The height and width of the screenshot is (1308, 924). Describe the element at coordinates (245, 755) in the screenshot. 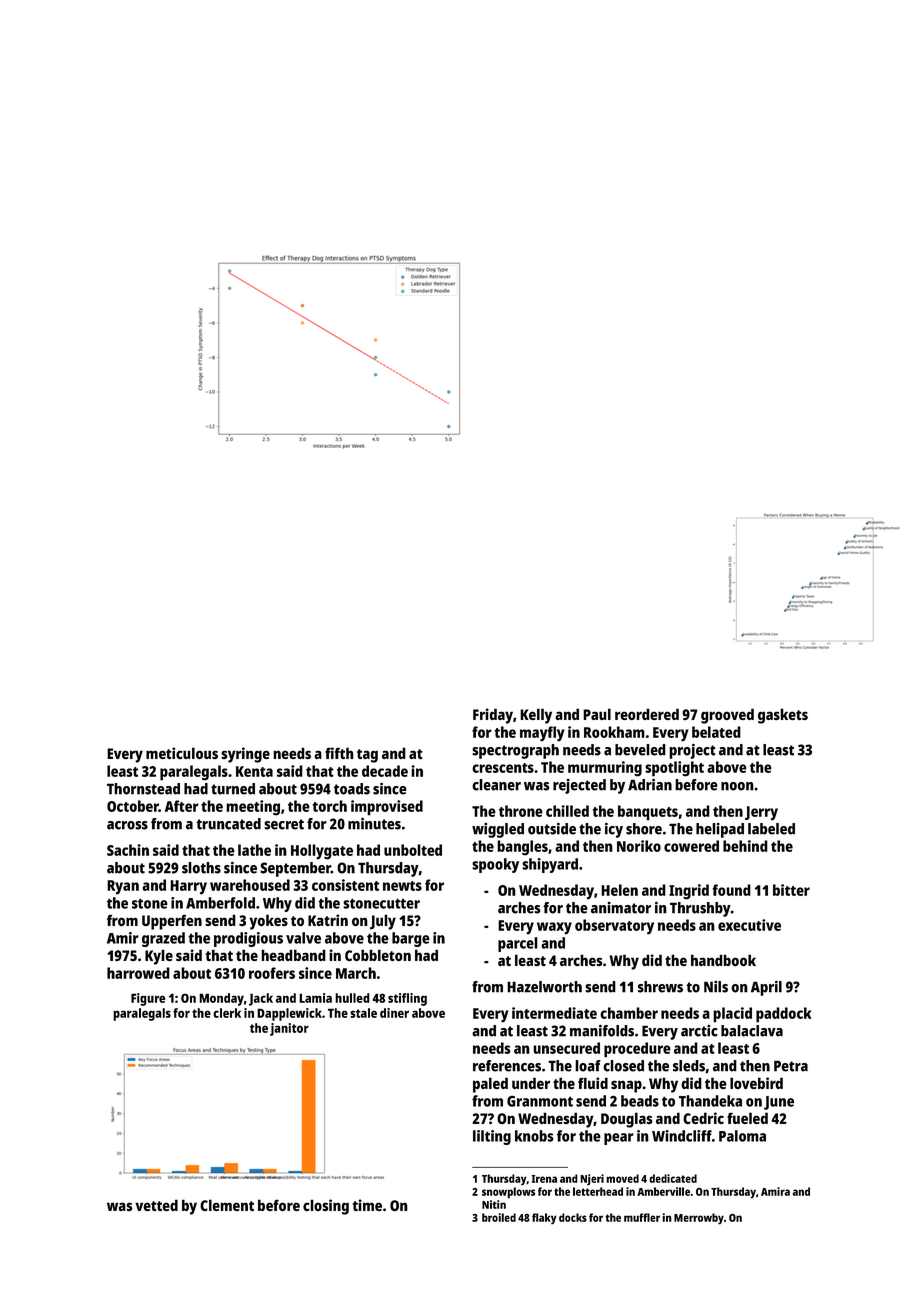

I see `syringe` at that location.
